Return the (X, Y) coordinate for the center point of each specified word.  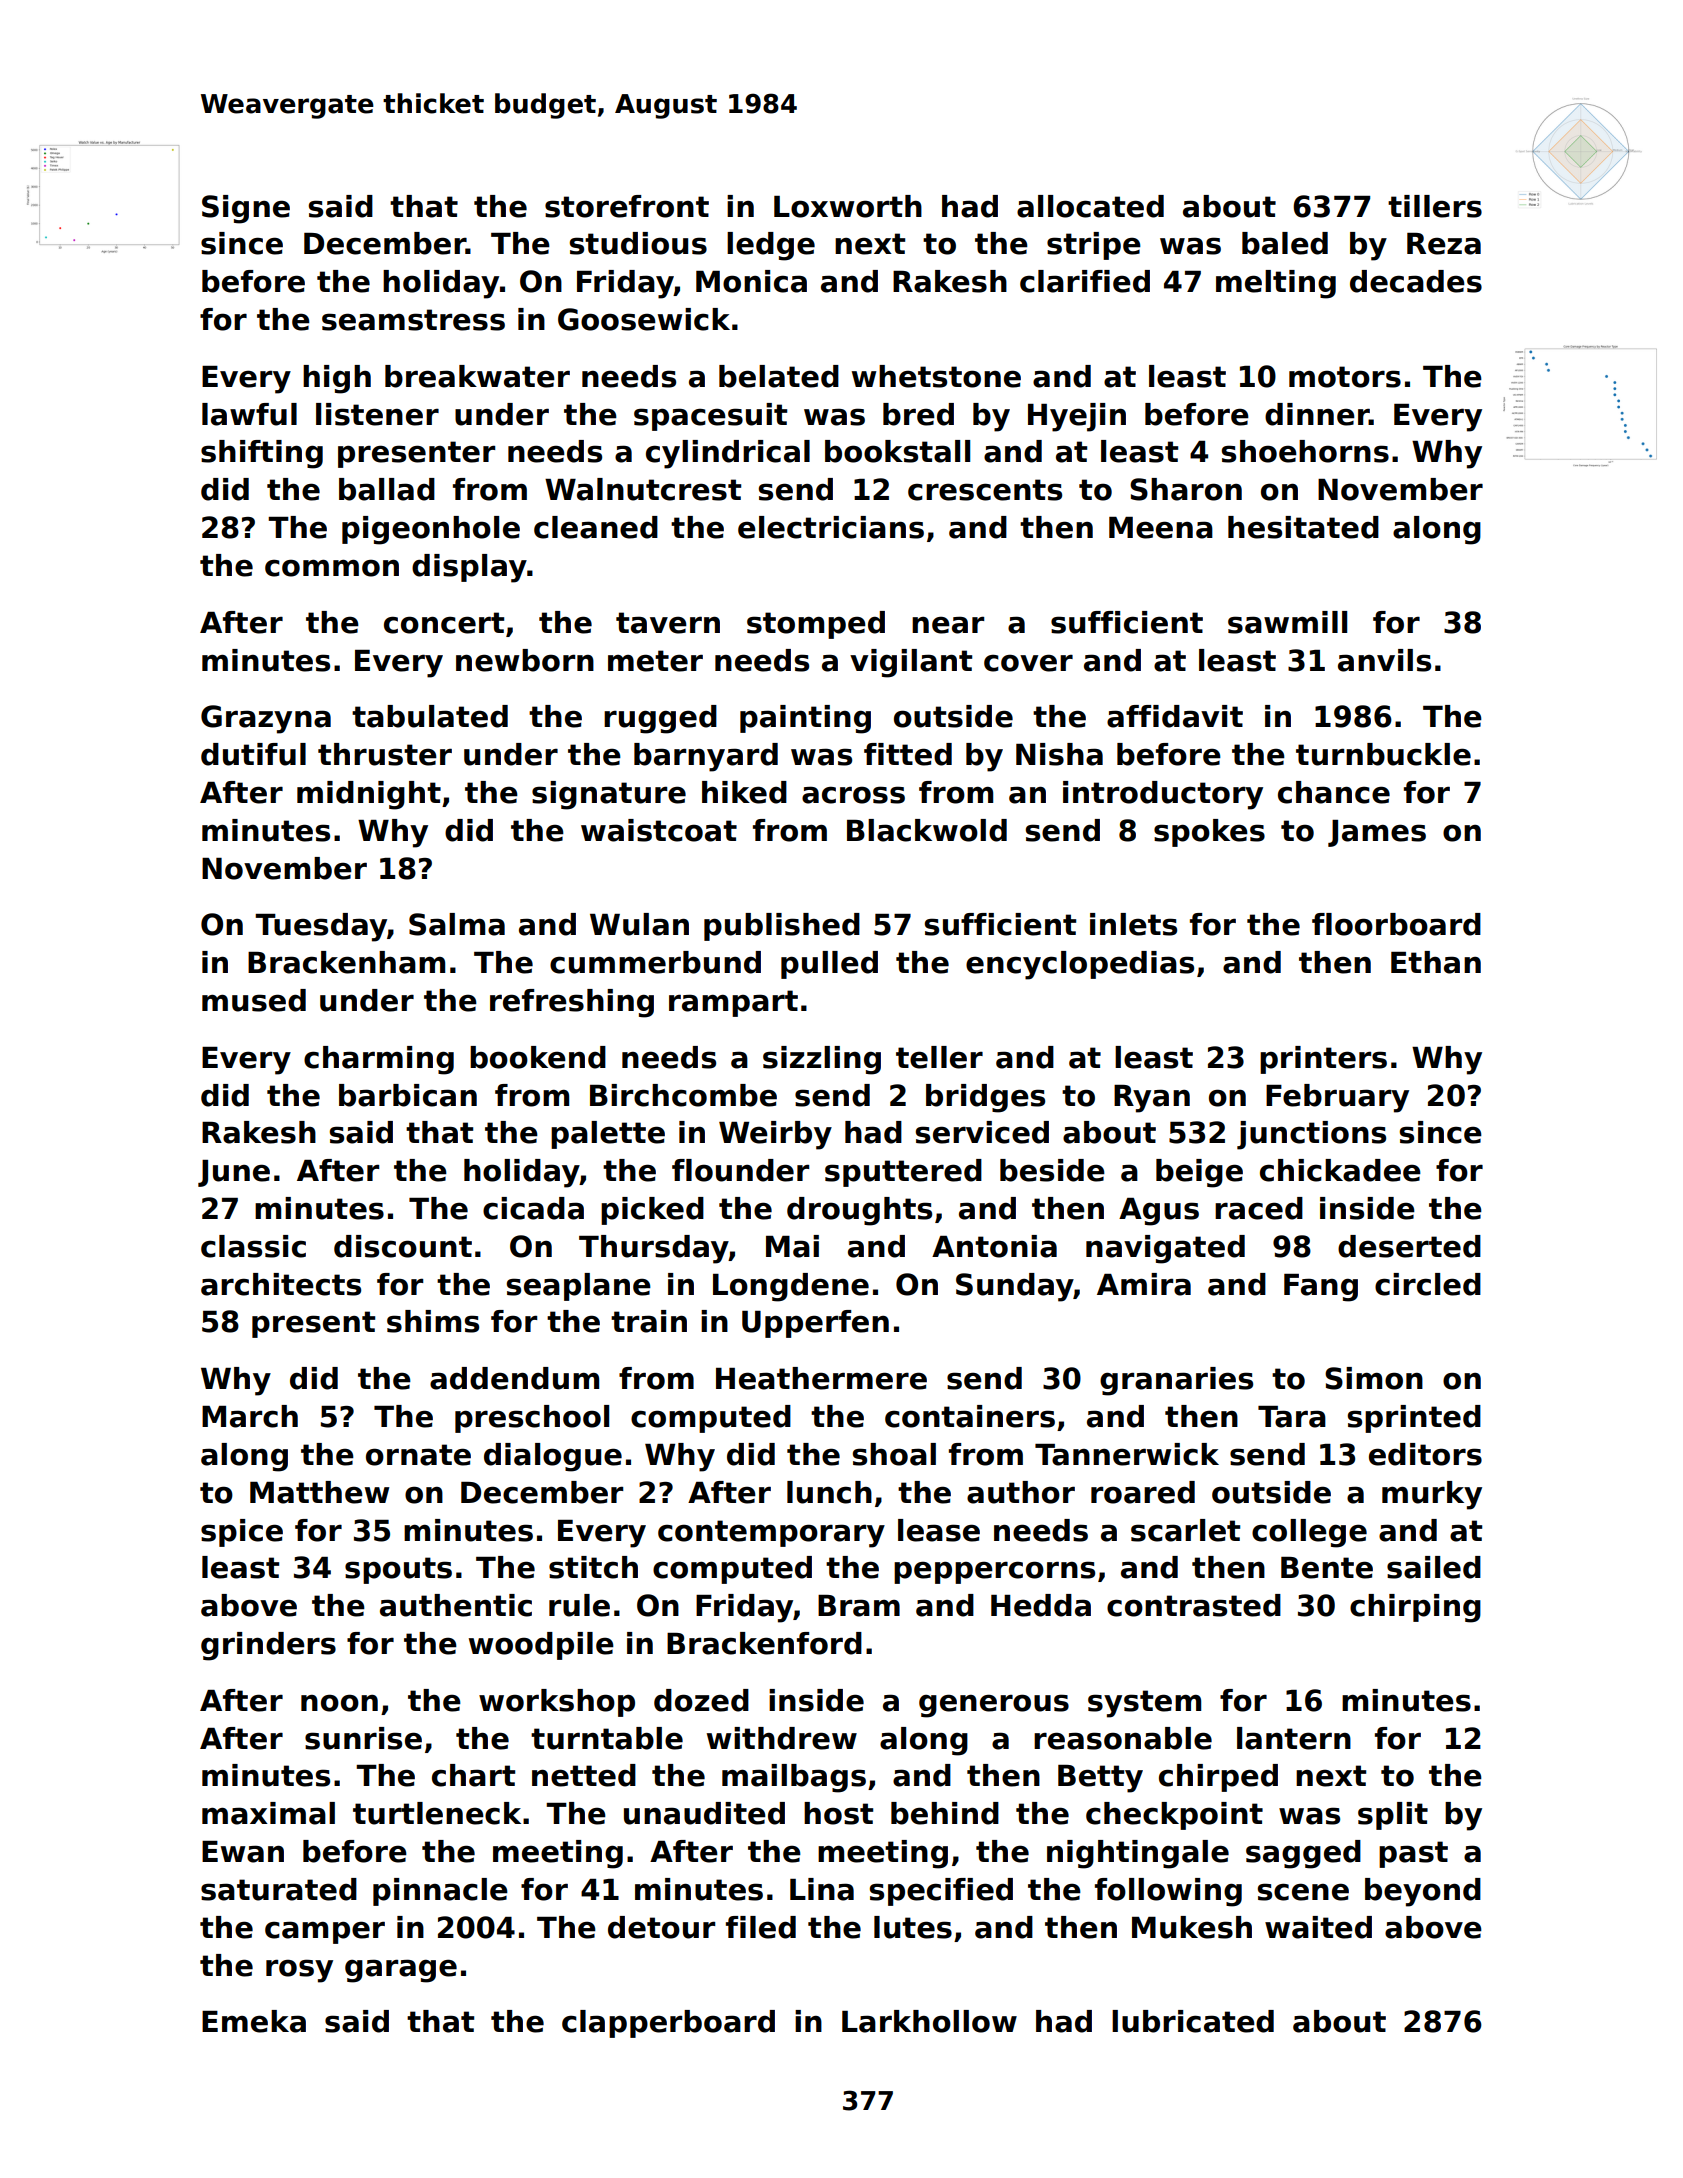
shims (433, 1321)
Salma (457, 924)
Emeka (254, 2021)
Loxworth (848, 206)
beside (1052, 1170)
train (649, 1321)
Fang (1321, 1288)
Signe (246, 209)
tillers (1435, 206)
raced (1259, 1208)
